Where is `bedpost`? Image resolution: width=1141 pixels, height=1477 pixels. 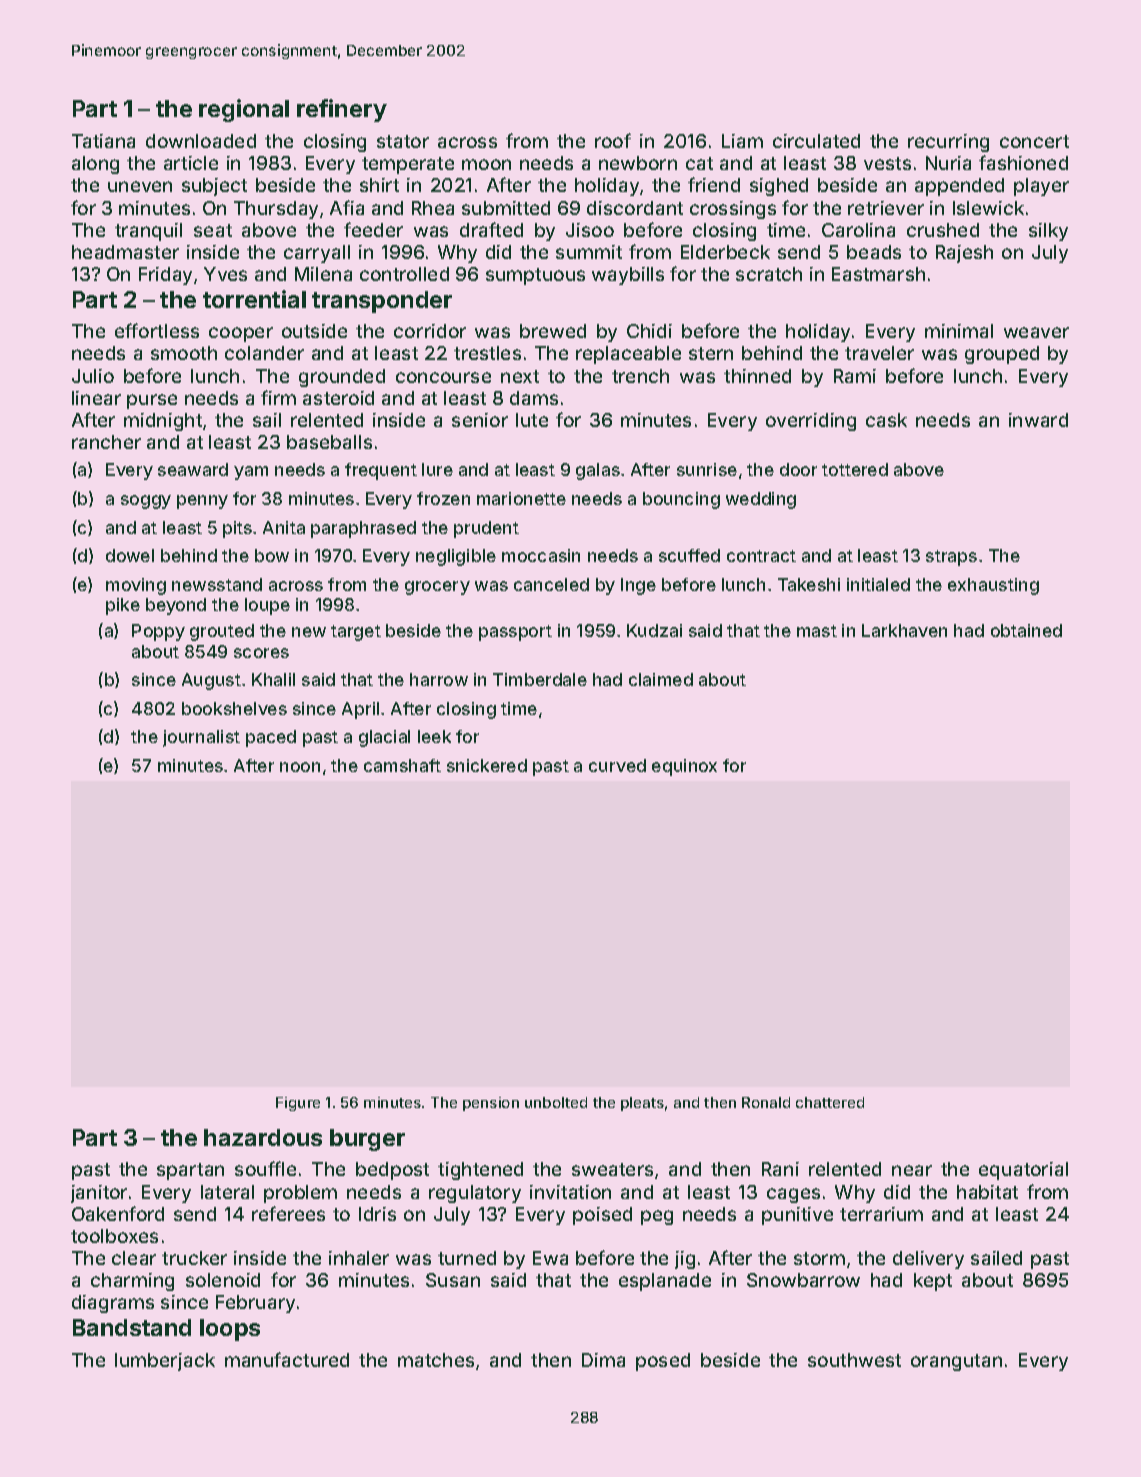 bedpost is located at coordinates (392, 1171).
